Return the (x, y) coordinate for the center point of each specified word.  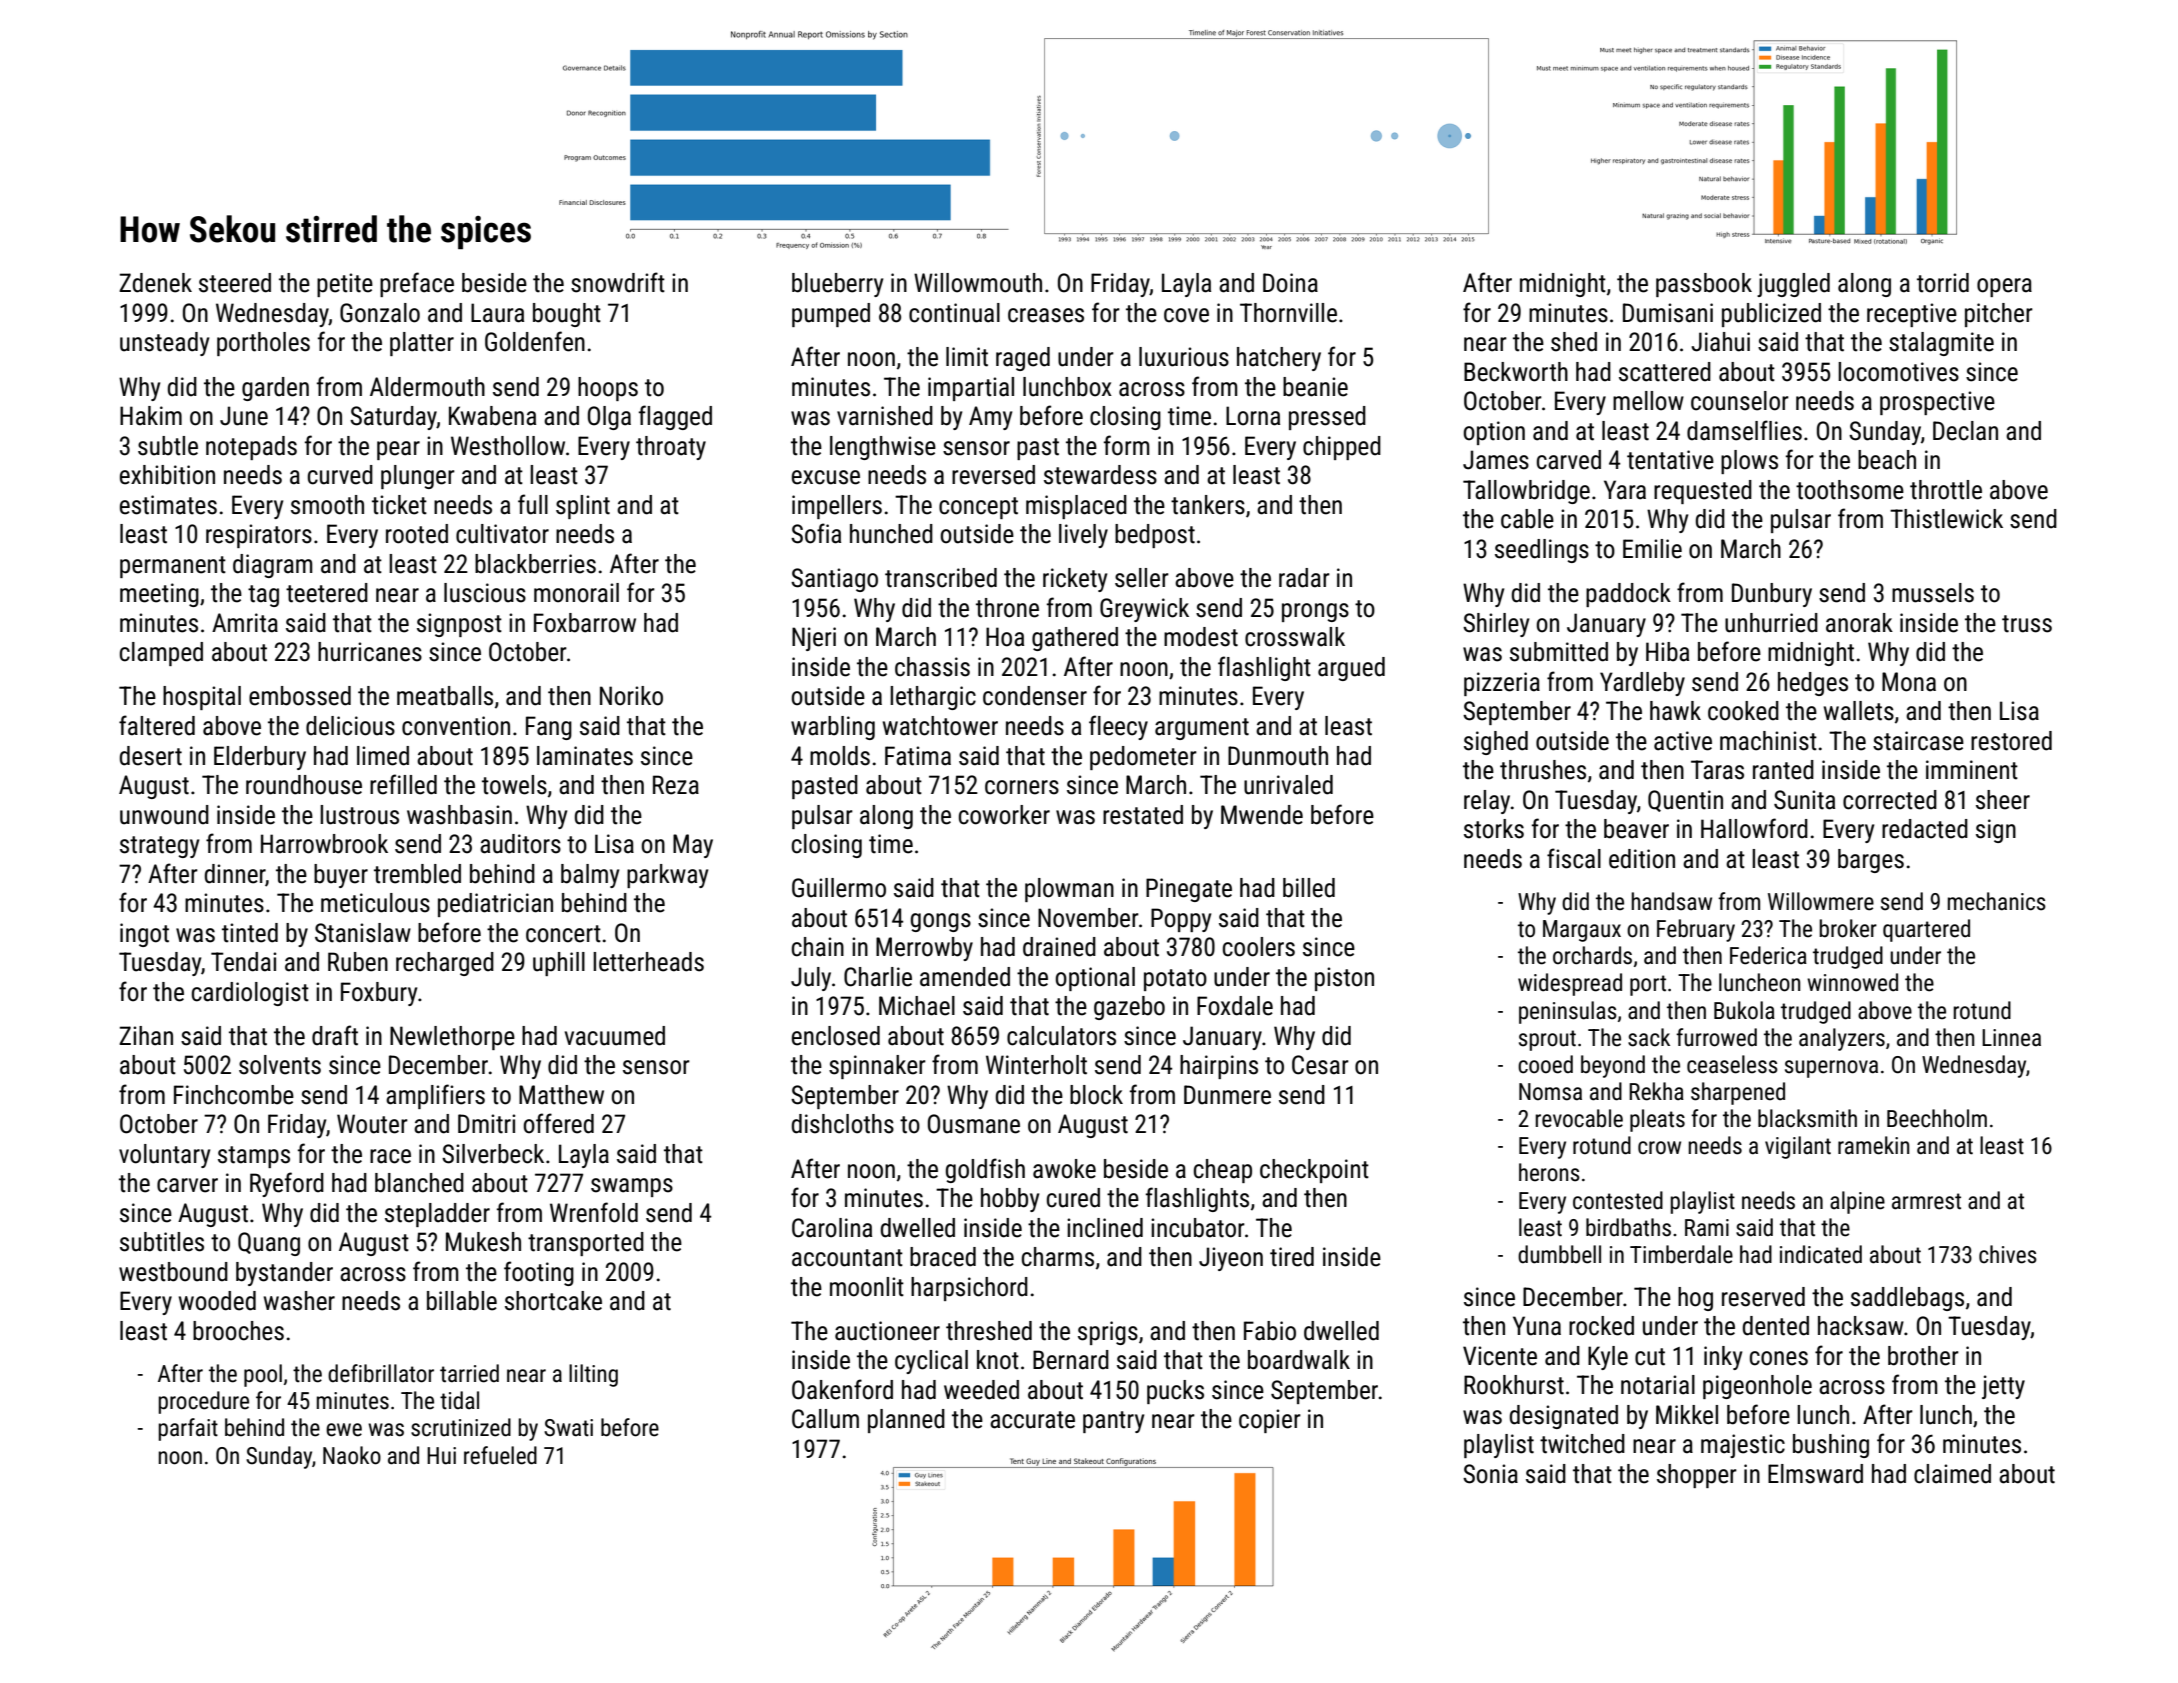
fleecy (1118, 727)
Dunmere (1227, 1095)
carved (1569, 460)
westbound (173, 1272)
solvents (280, 1065)
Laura (497, 313)
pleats (1657, 1120)
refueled (500, 1455)
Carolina (832, 1228)
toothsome (1850, 490)
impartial (971, 389)
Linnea (2011, 1038)
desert (151, 756)
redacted (1925, 829)
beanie (1315, 387)
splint (583, 507)
